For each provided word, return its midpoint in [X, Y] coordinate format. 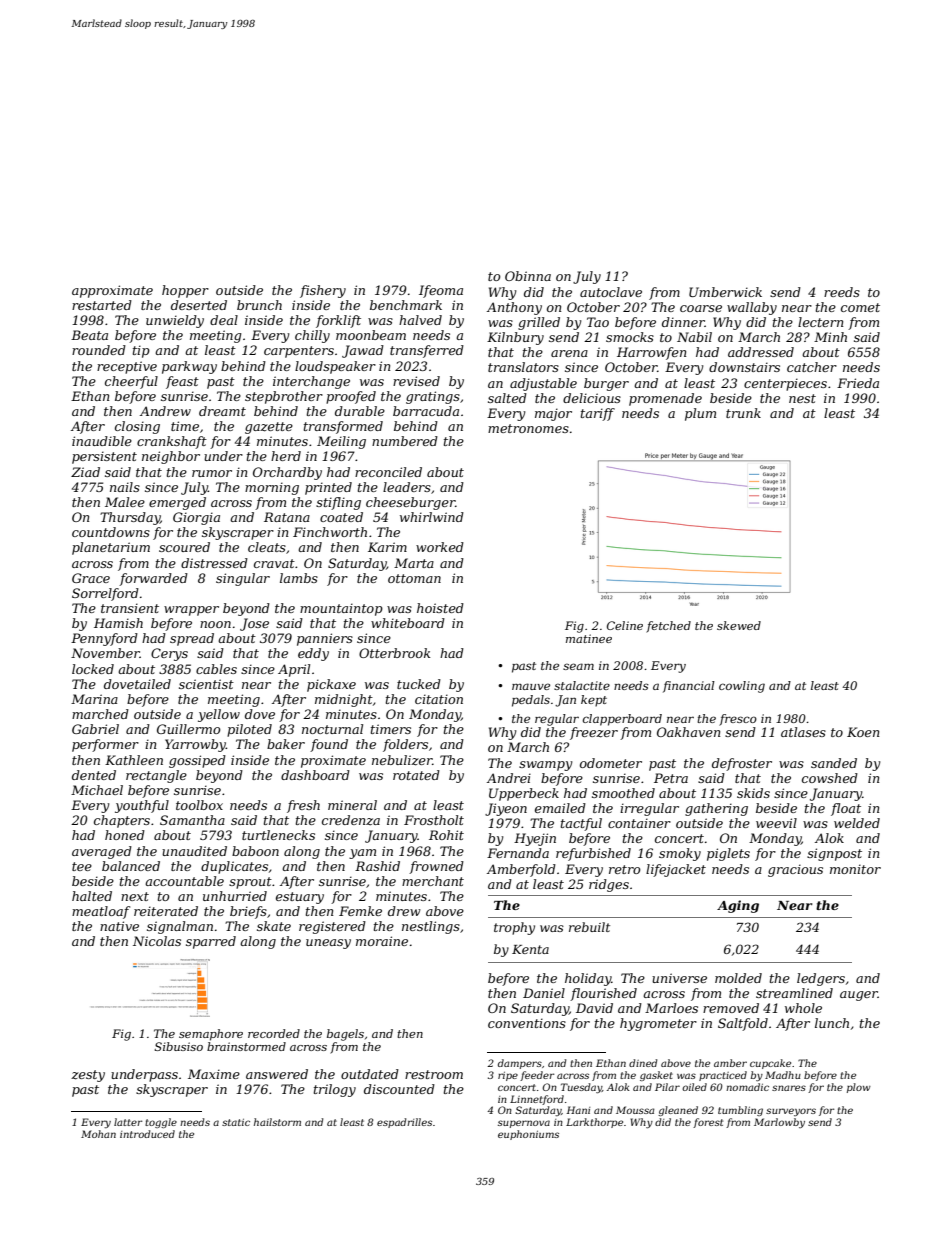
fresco [738, 720]
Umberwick [725, 292]
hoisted [440, 608]
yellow [219, 715]
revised [416, 381]
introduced [147, 1134]
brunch [259, 305]
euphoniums [528, 1135]
